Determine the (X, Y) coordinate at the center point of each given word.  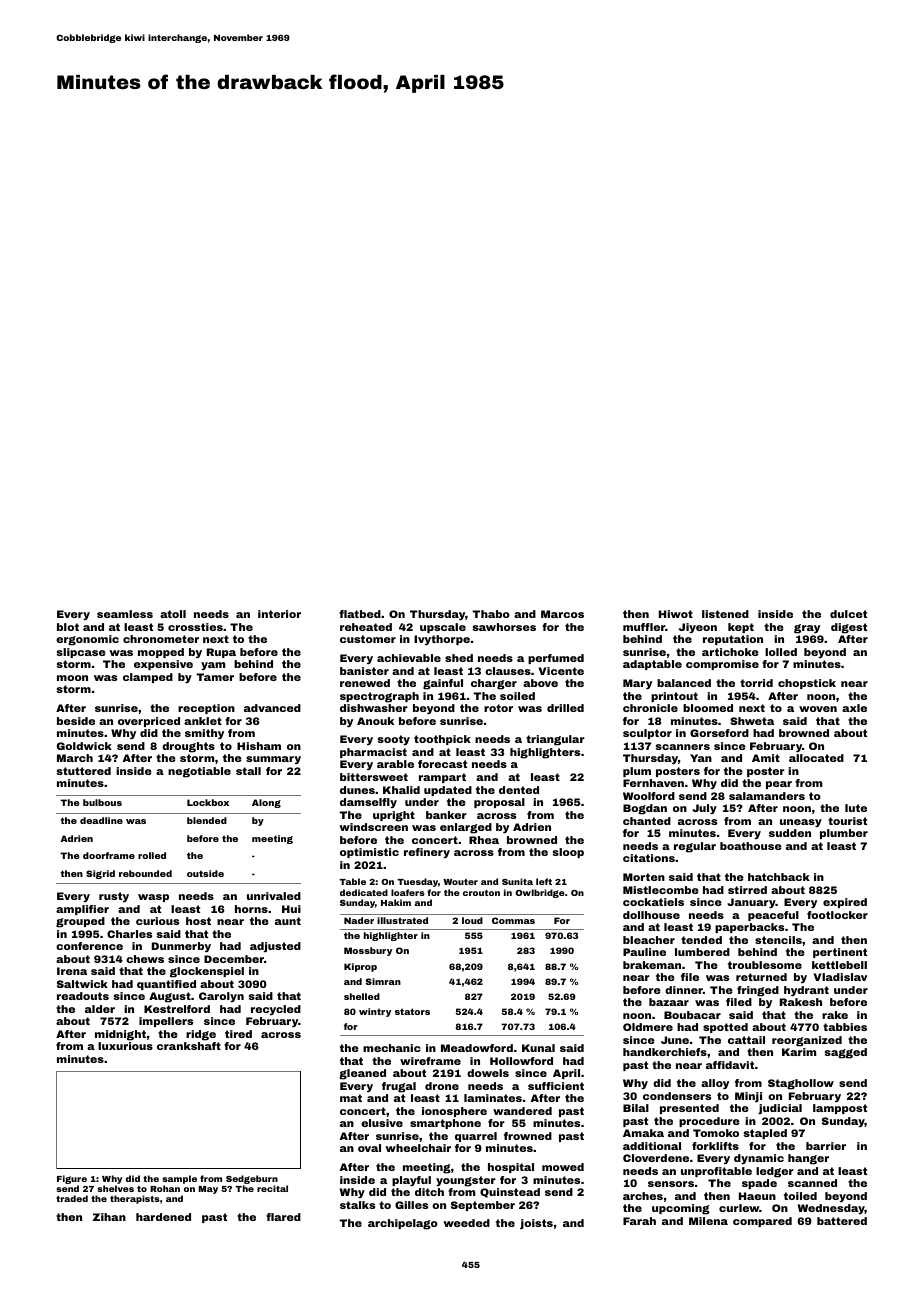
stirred (747, 890)
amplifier (82, 910)
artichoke (730, 652)
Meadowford (477, 1048)
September (483, 1206)
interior (279, 614)
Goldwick (84, 746)
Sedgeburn (252, 1179)
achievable (409, 658)
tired (238, 1034)
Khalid (401, 790)
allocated (816, 758)
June (675, 1040)
